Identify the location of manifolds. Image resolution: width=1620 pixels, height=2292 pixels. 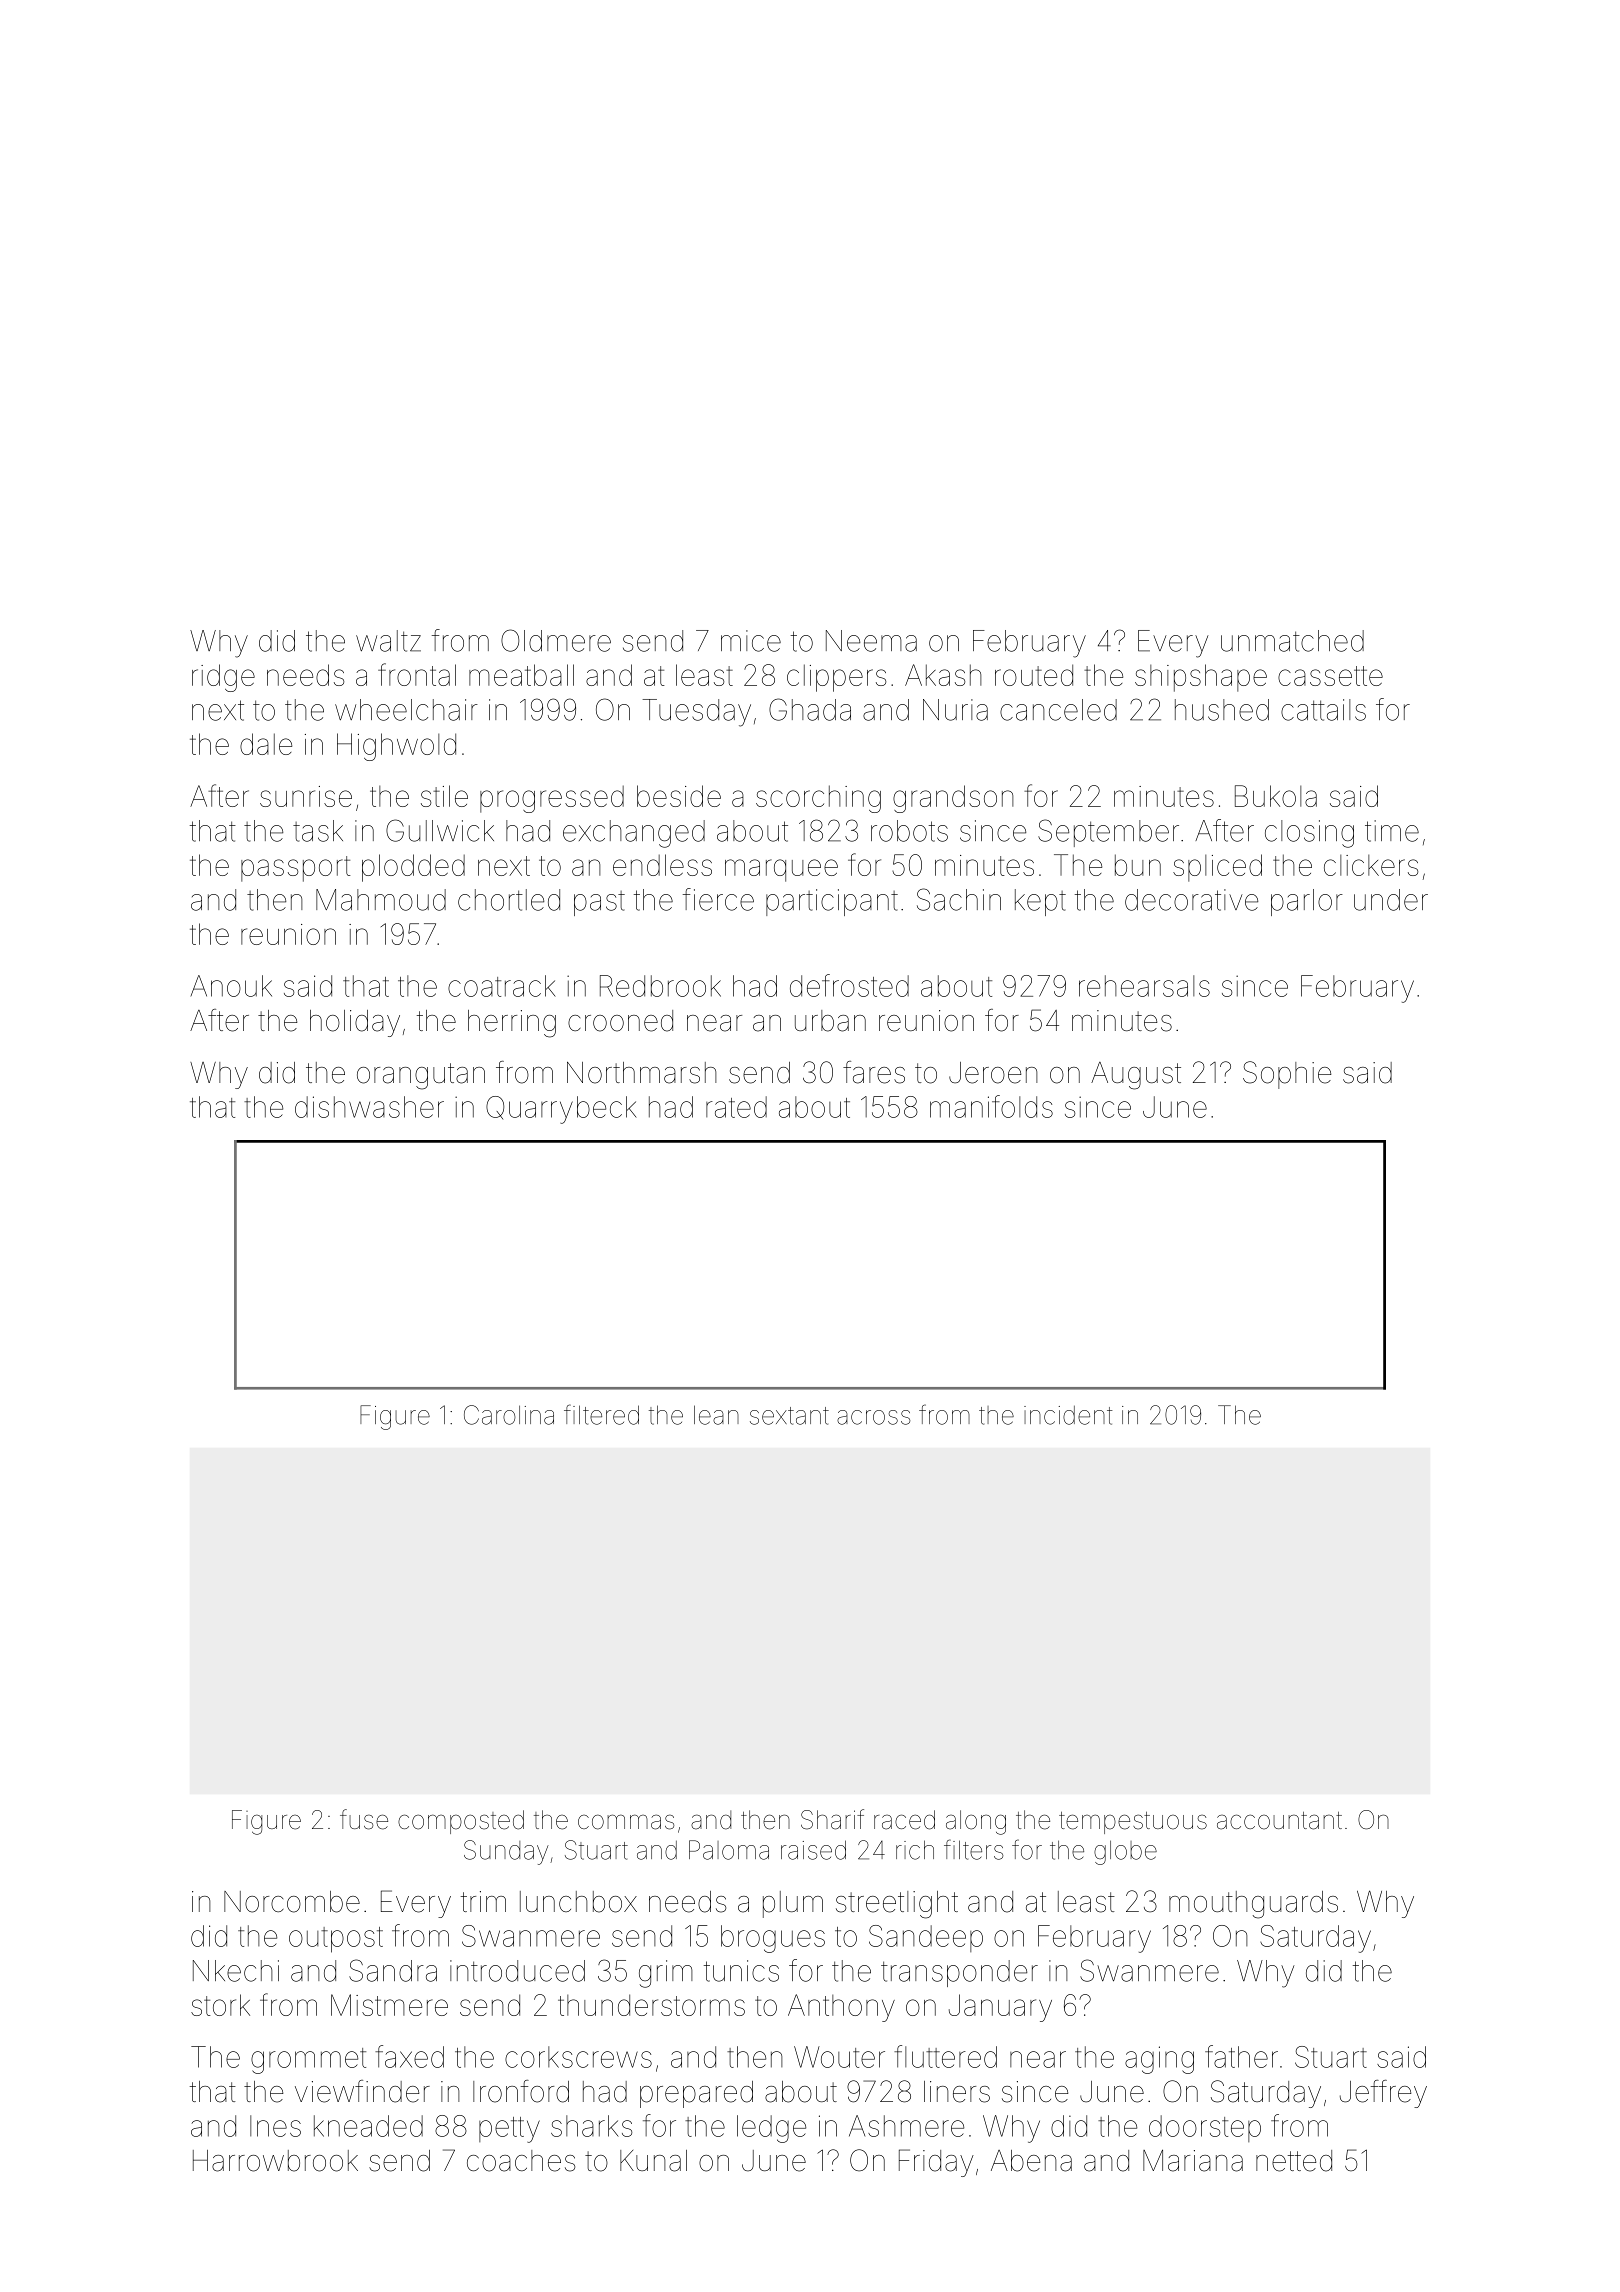
(991, 1106).
